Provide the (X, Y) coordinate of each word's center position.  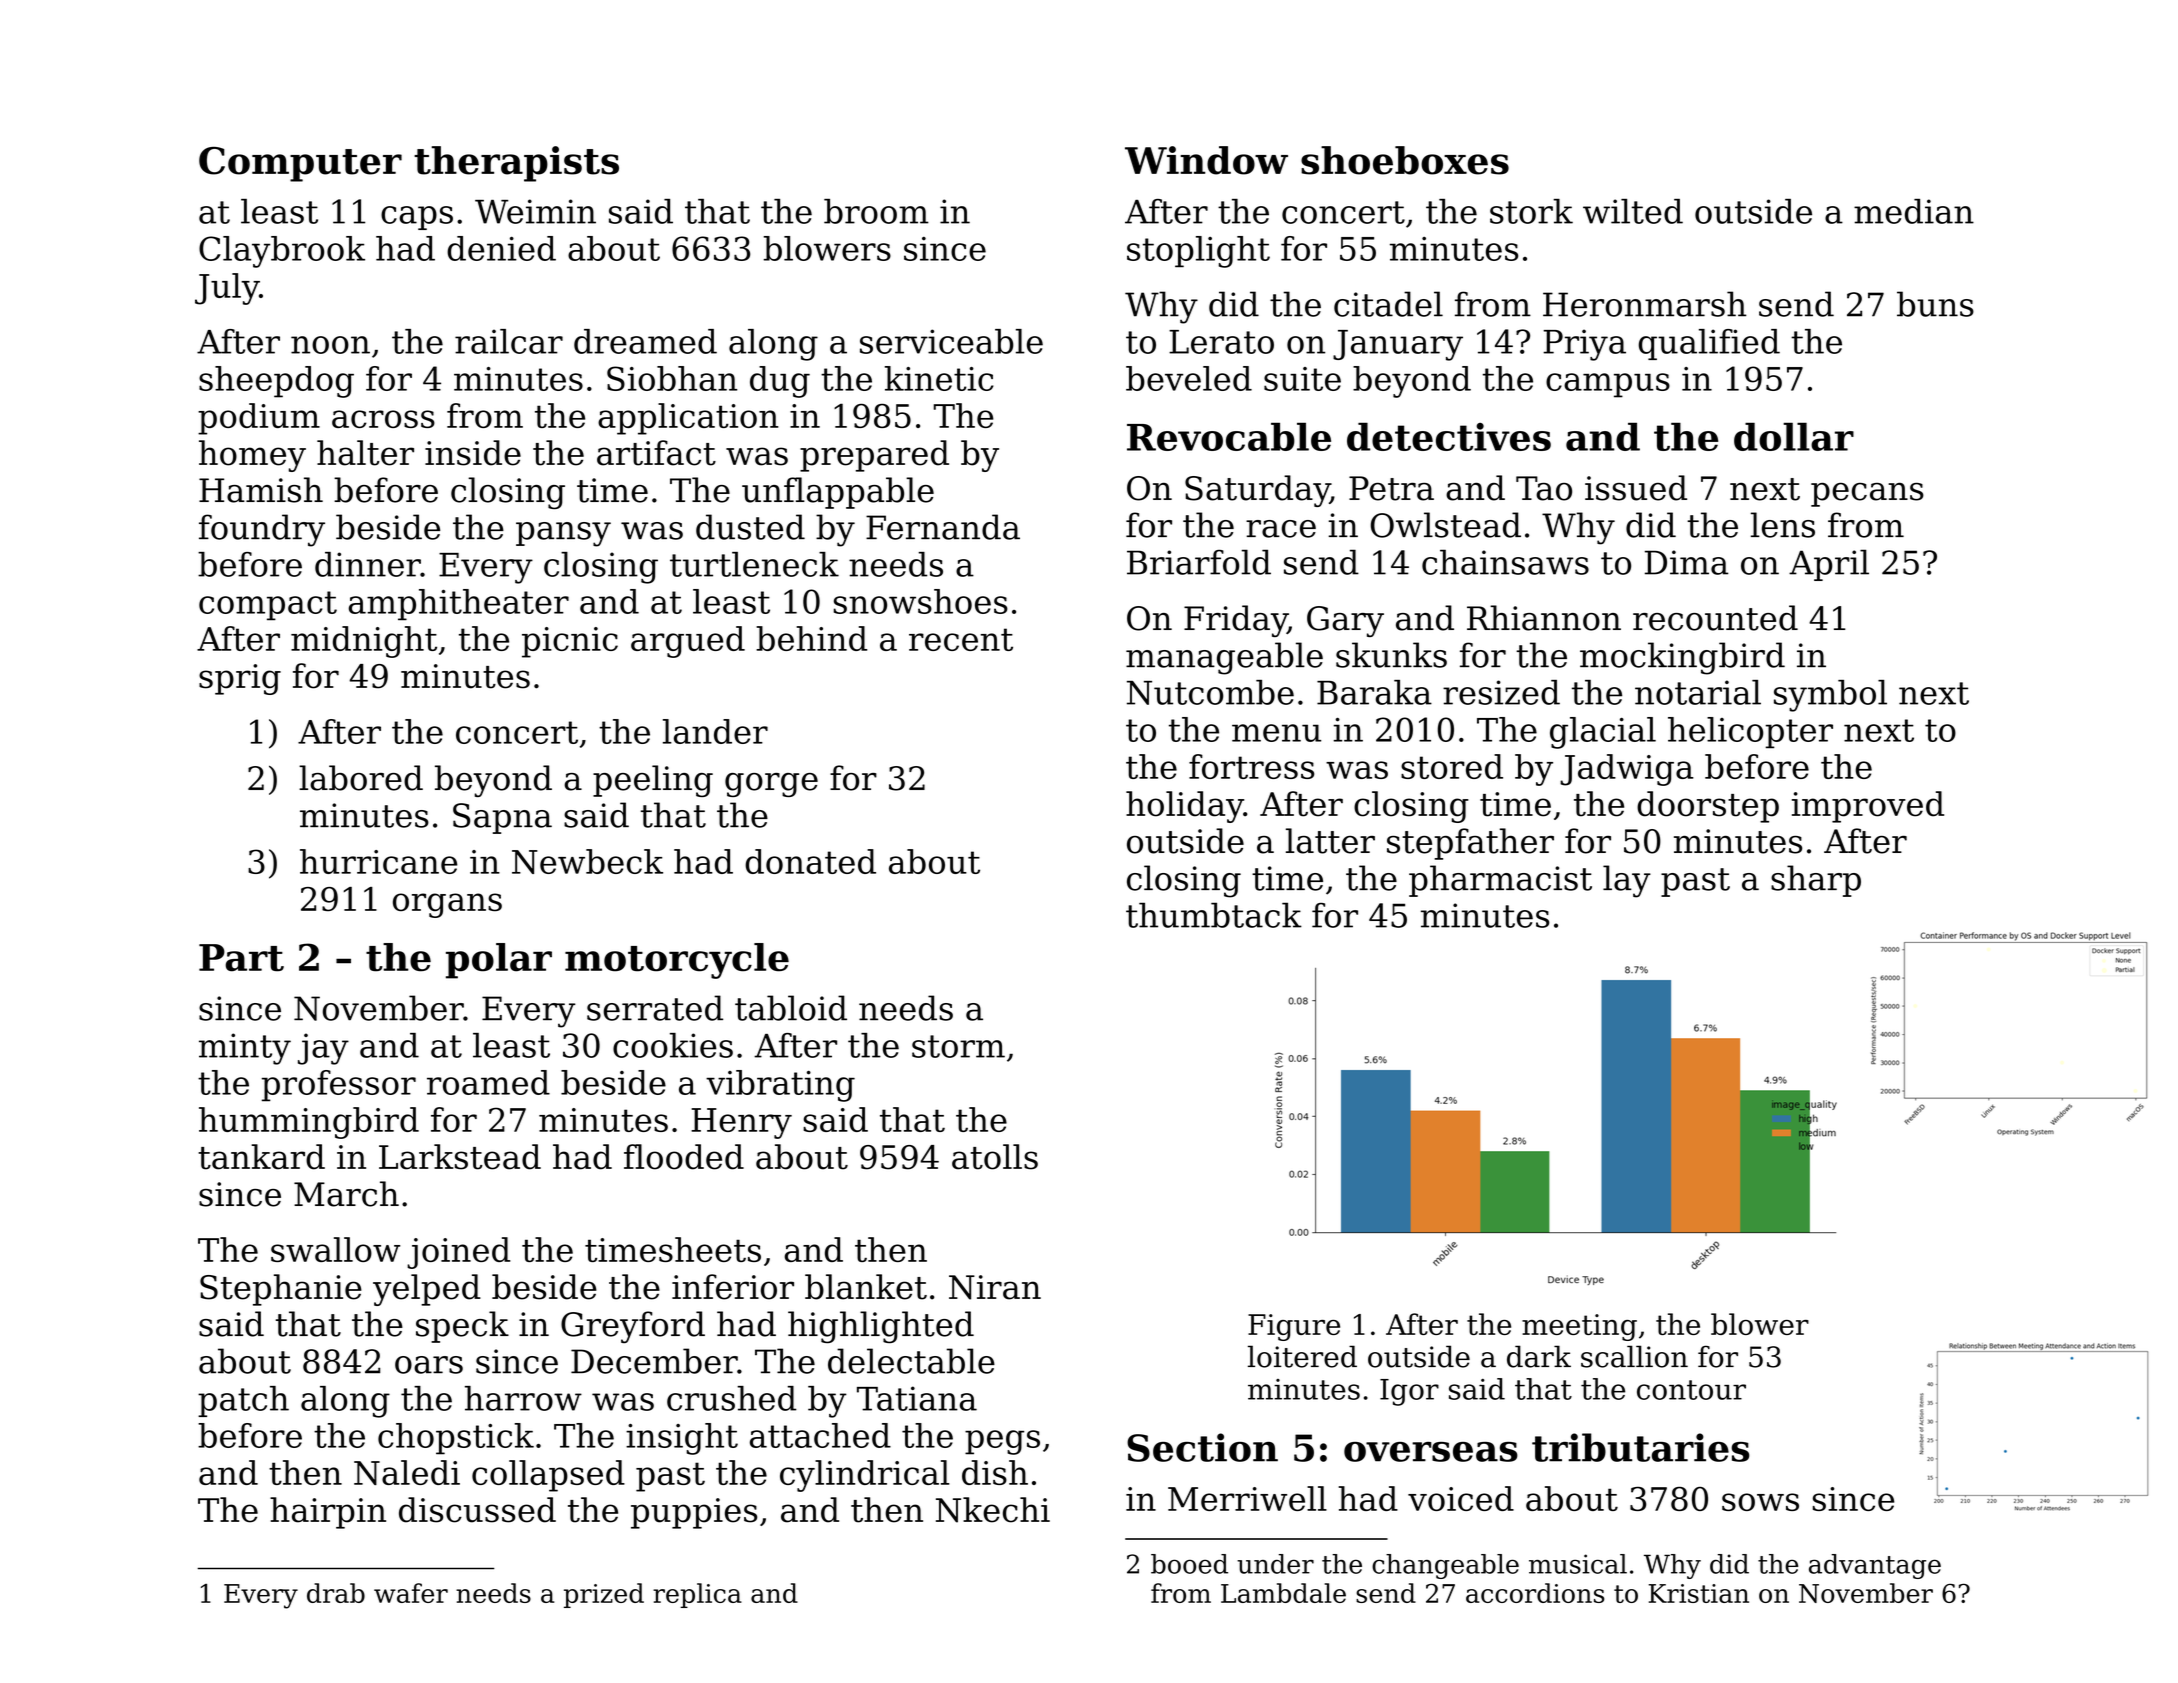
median (1914, 211)
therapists (516, 164)
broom (876, 211)
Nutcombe (1210, 692)
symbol (1830, 696)
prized (604, 1595)
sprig (240, 679)
